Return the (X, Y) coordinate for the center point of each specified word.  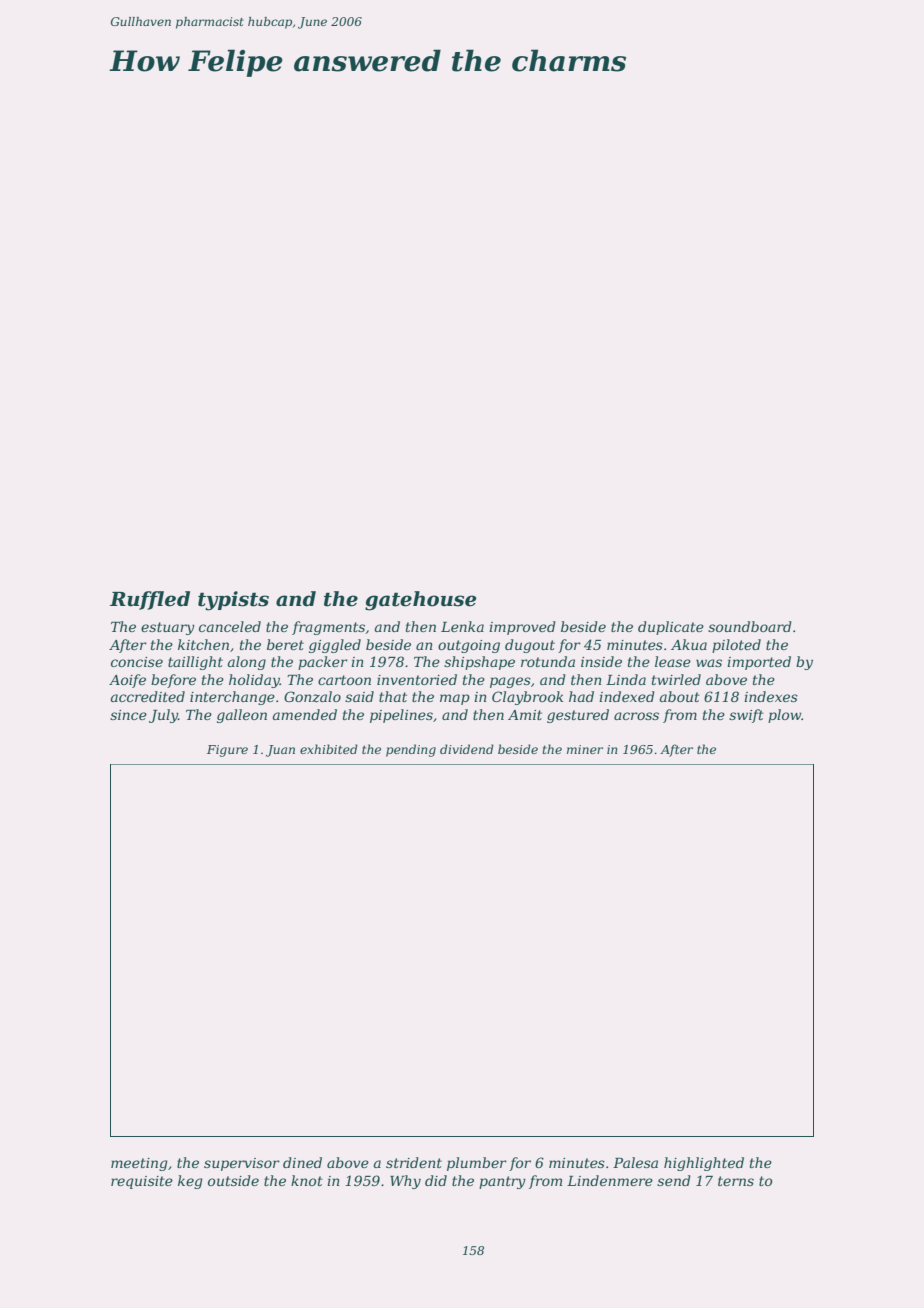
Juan (280, 751)
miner (585, 749)
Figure (227, 751)
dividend (467, 749)
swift (746, 716)
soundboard (750, 626)
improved (522, 628)
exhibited (329, 749)
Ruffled (150, 600)
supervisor (242, 1164)
